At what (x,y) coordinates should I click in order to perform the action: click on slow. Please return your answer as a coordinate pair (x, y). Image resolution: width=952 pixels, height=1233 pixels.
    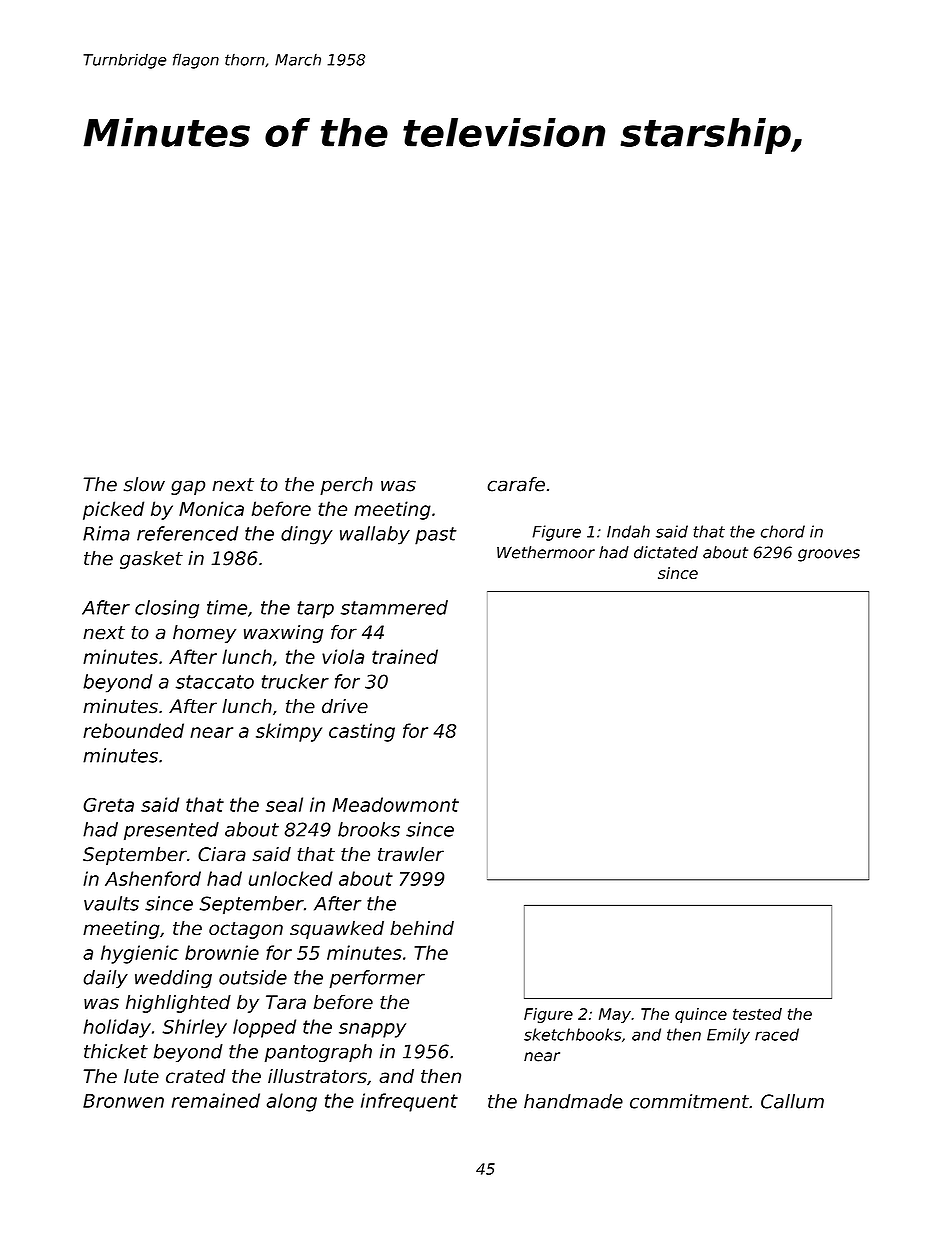
    Looking at the image, I should click on (144, 484).
